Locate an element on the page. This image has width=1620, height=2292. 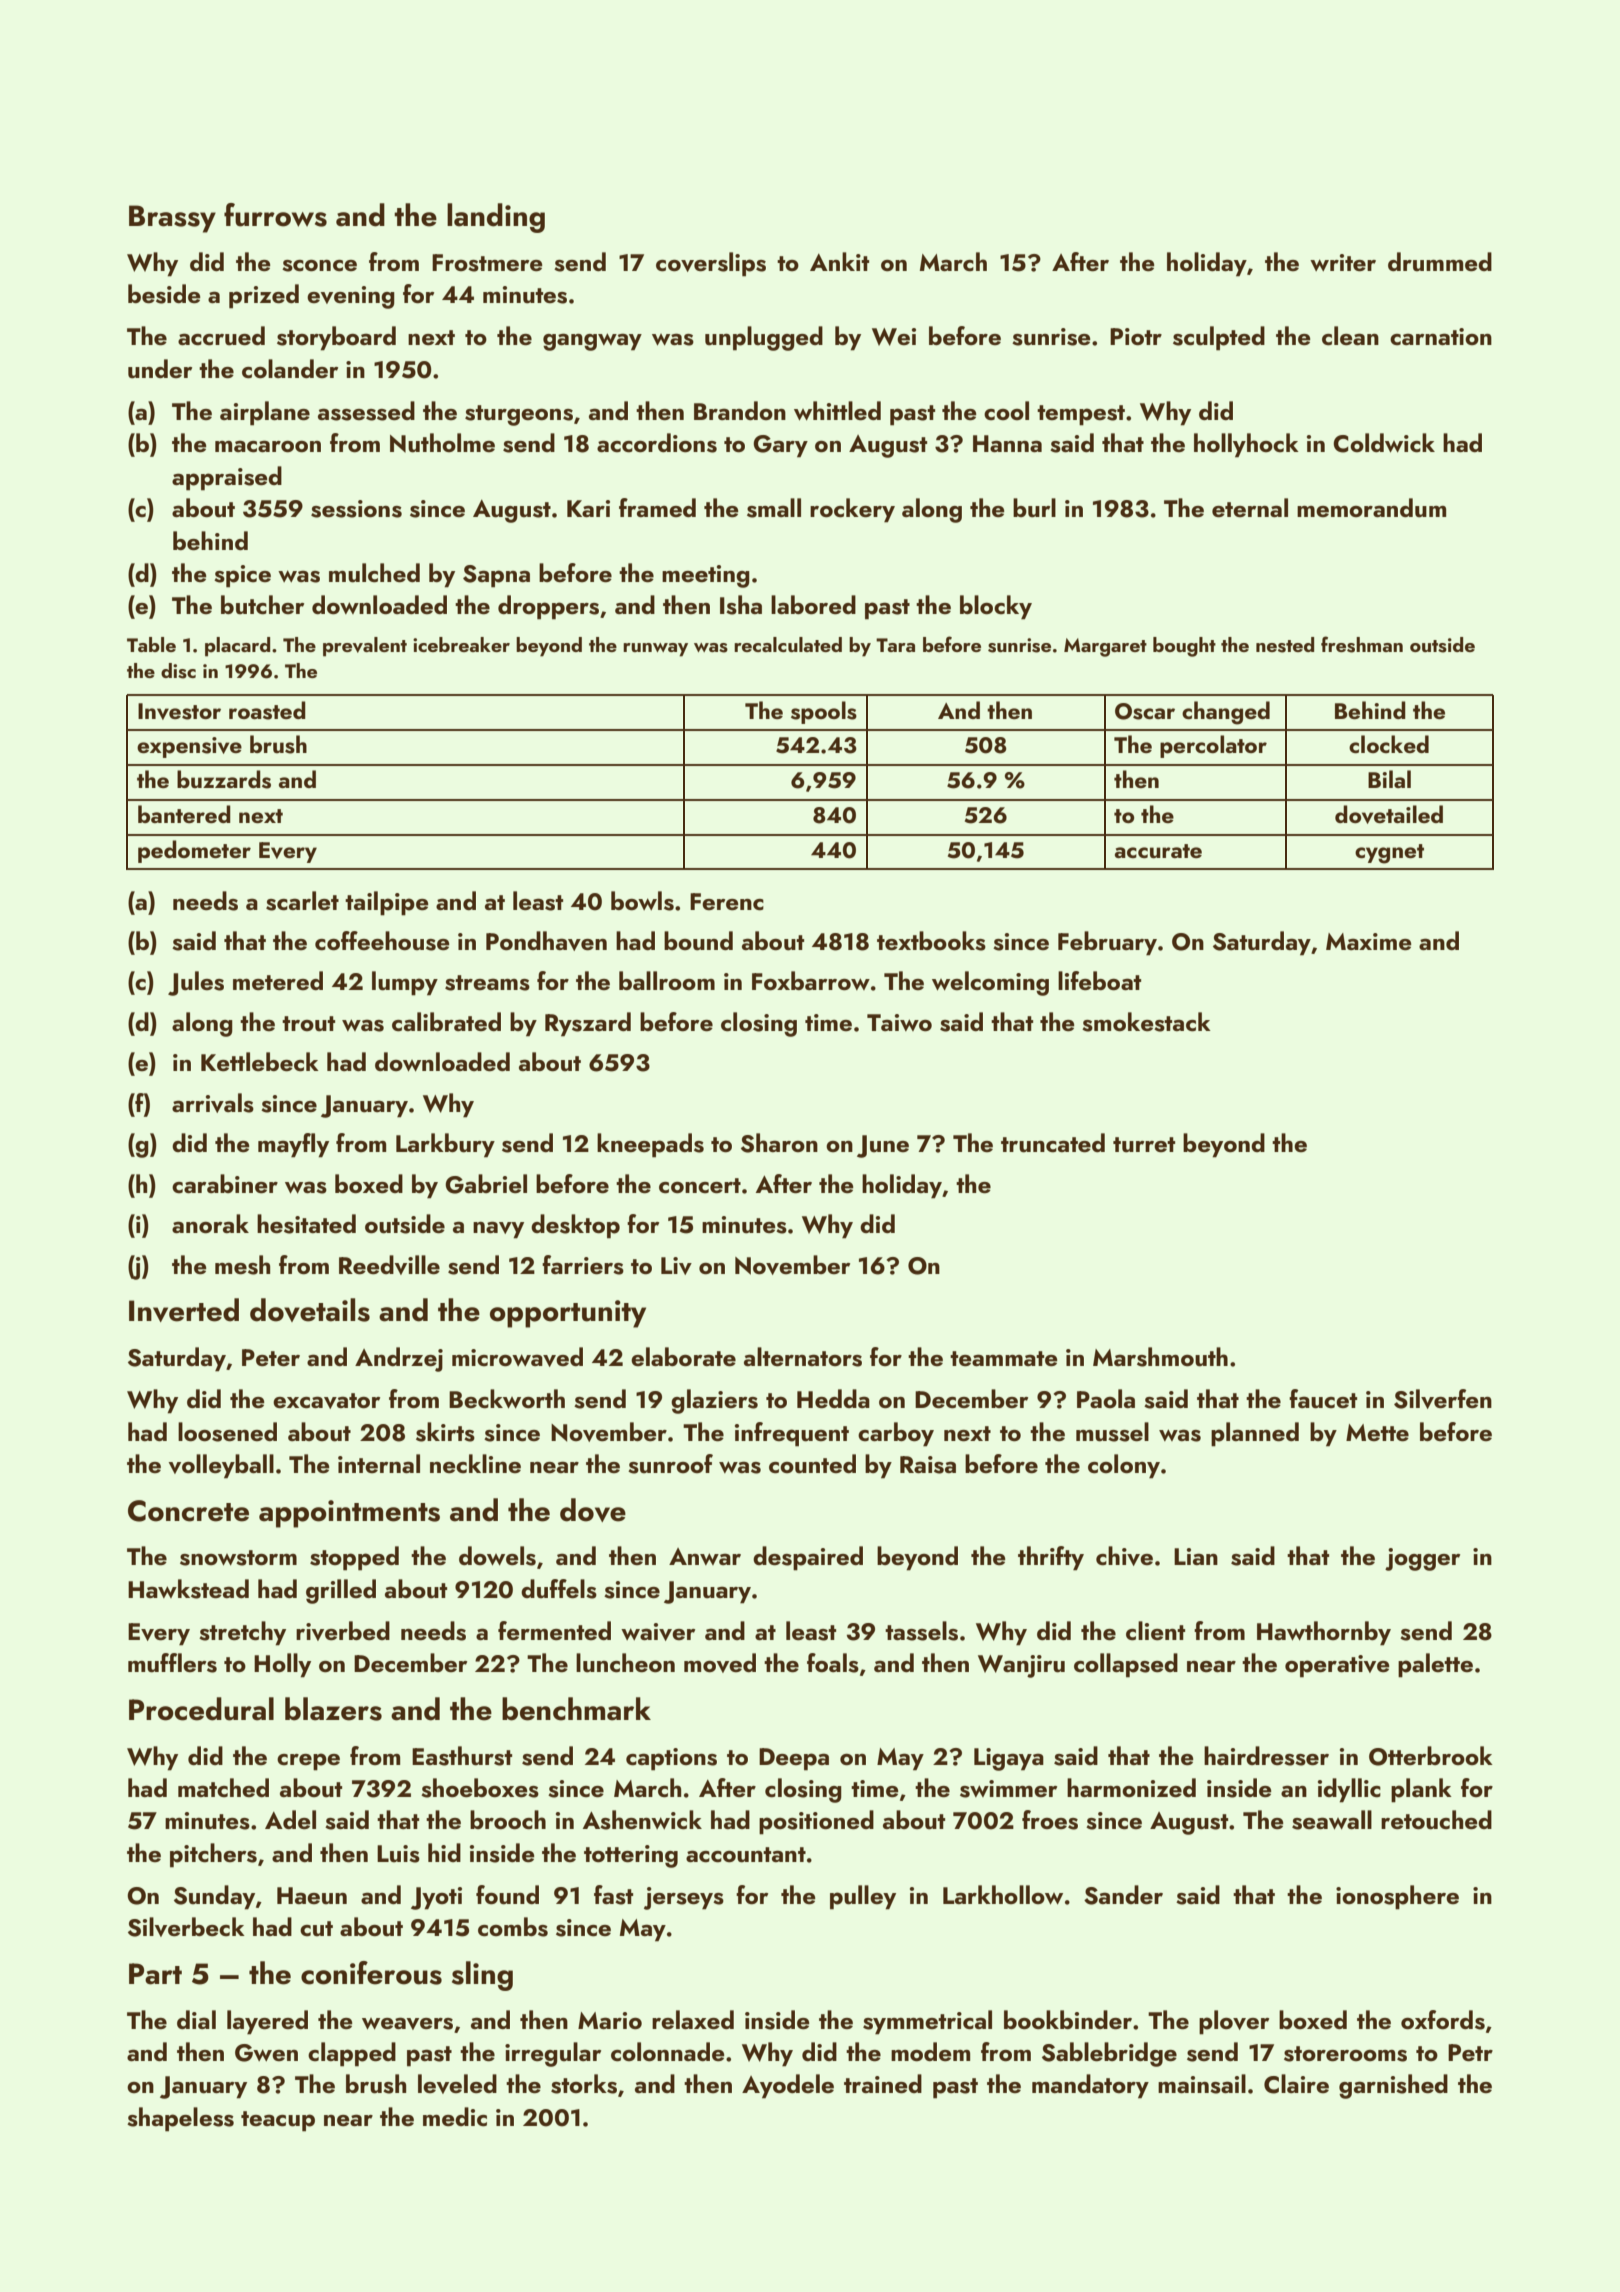
sunroof is located at coordinates (670, 1464).
